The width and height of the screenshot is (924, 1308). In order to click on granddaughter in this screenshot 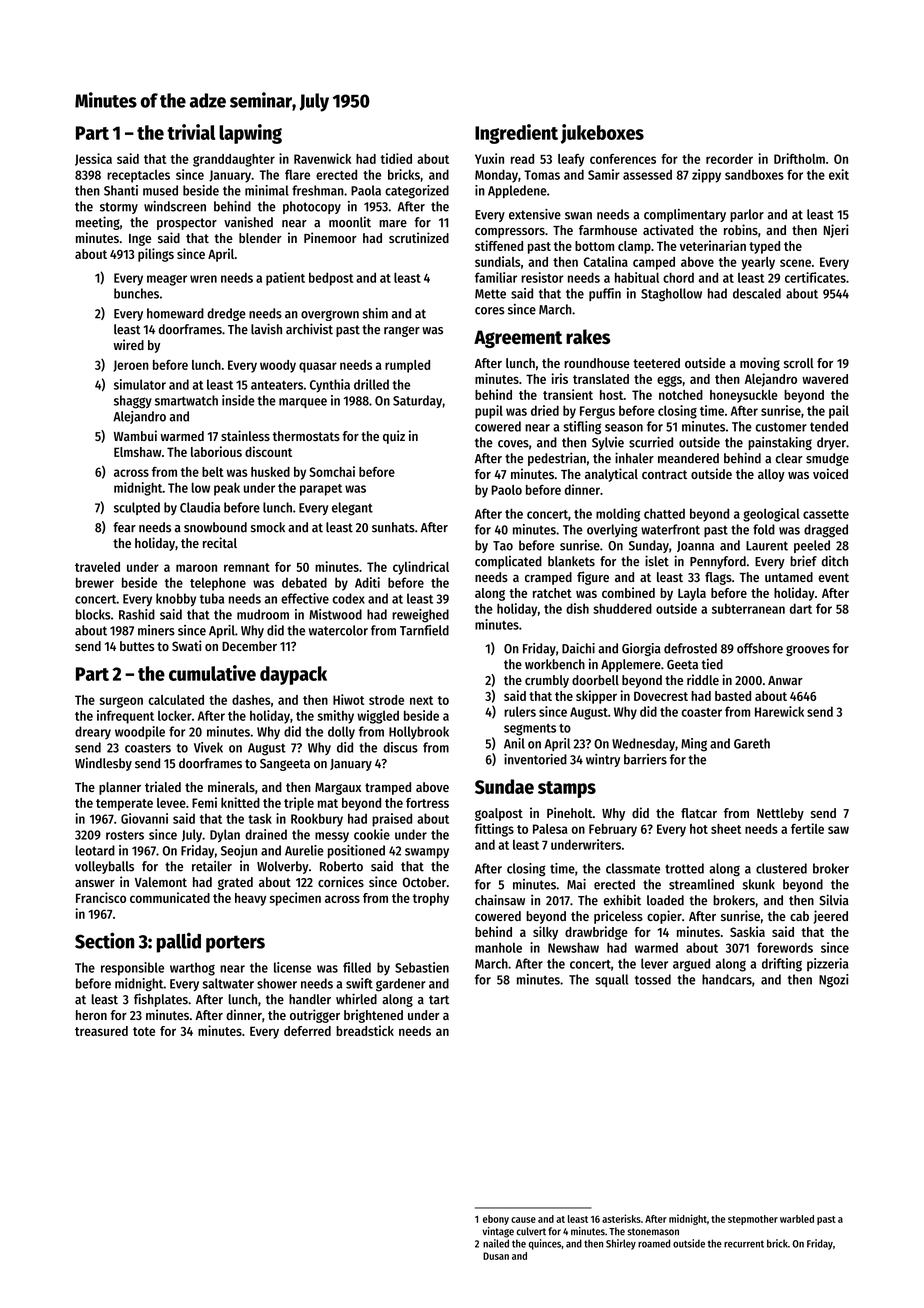, I will do `click(234, 160)`.
